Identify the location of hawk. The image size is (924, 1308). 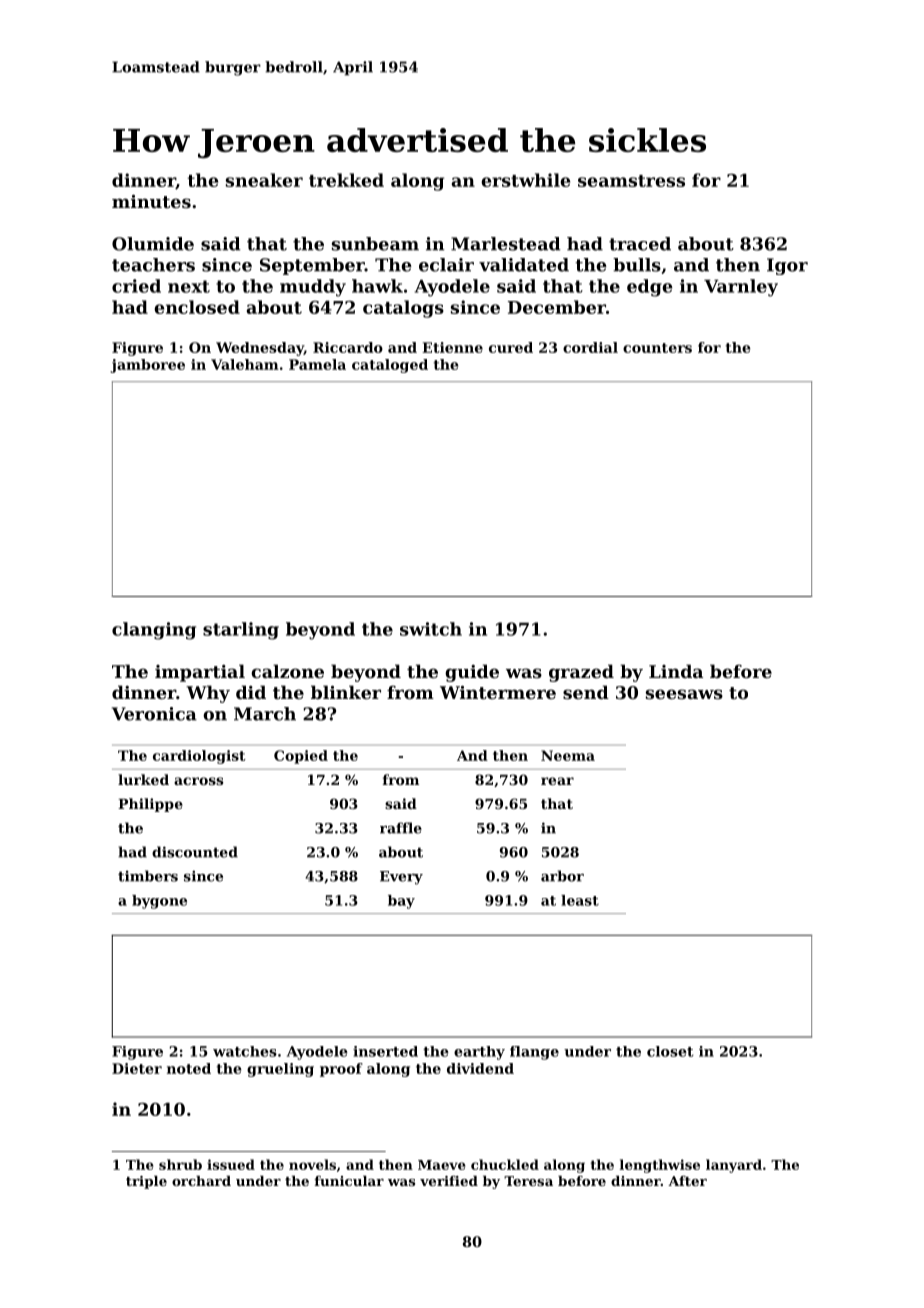
(377, 286).
